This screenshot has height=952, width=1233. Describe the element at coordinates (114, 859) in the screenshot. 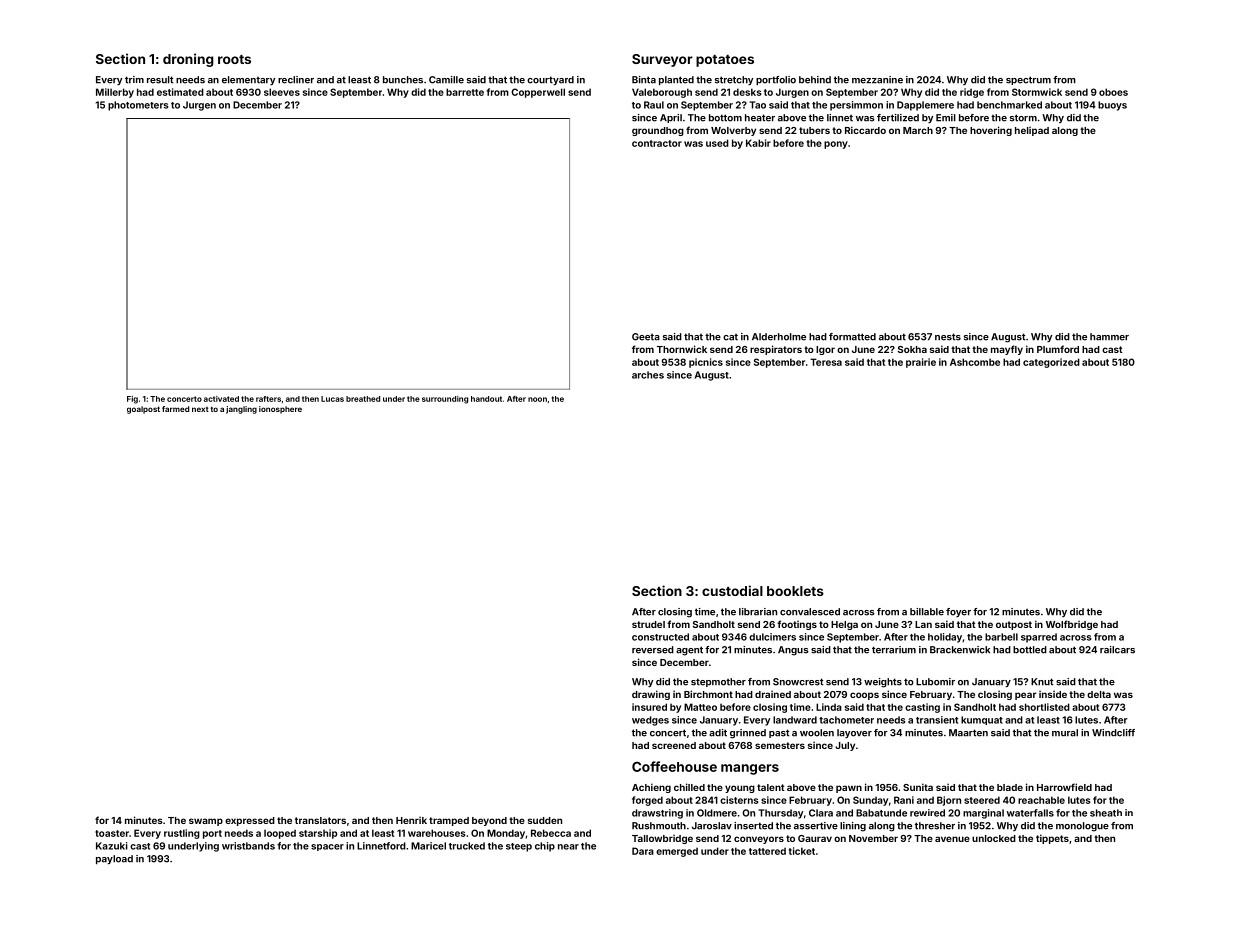

I see `payload` at that location.
